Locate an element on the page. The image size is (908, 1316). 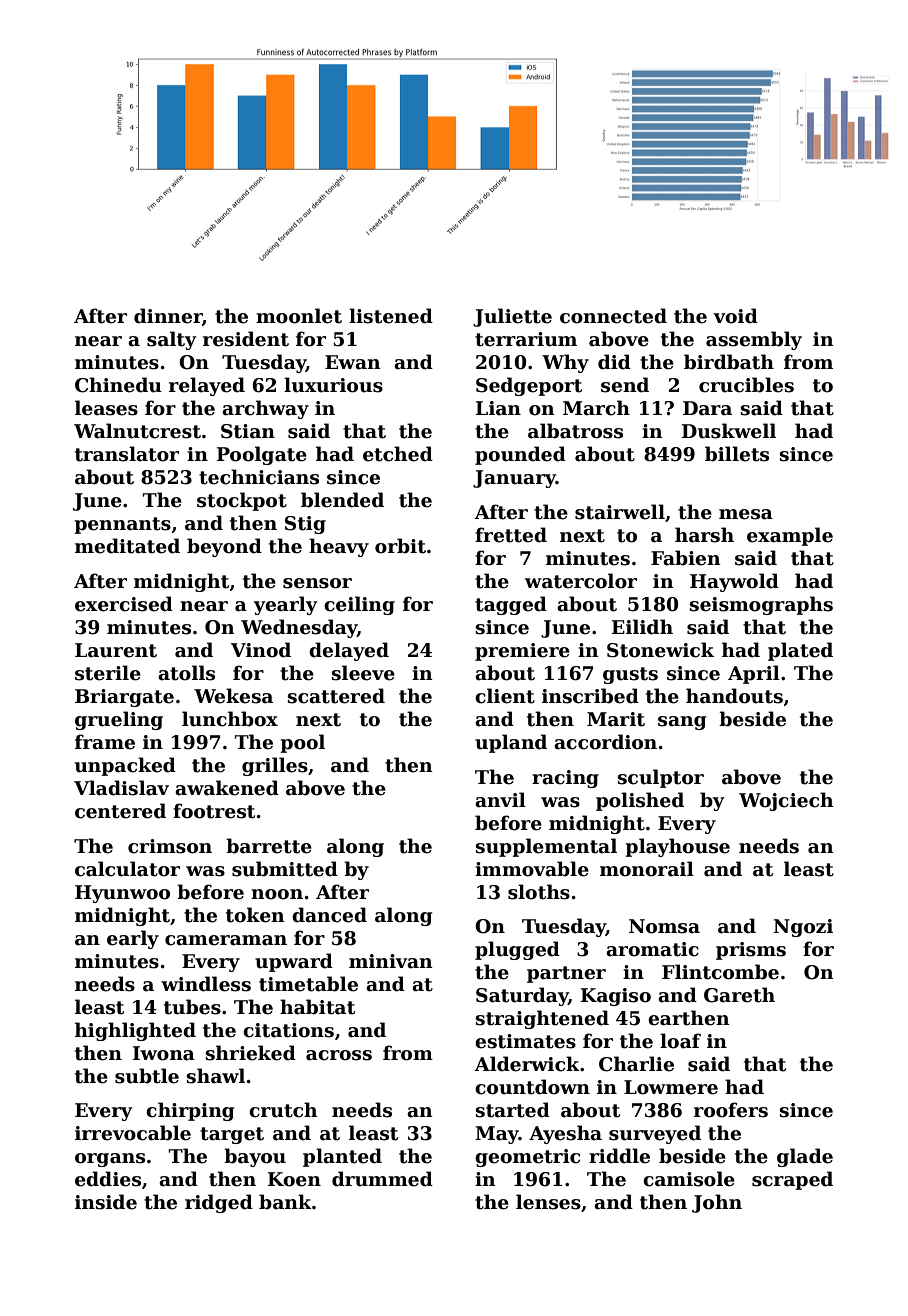
centered is located at coordinates (120, 811).
